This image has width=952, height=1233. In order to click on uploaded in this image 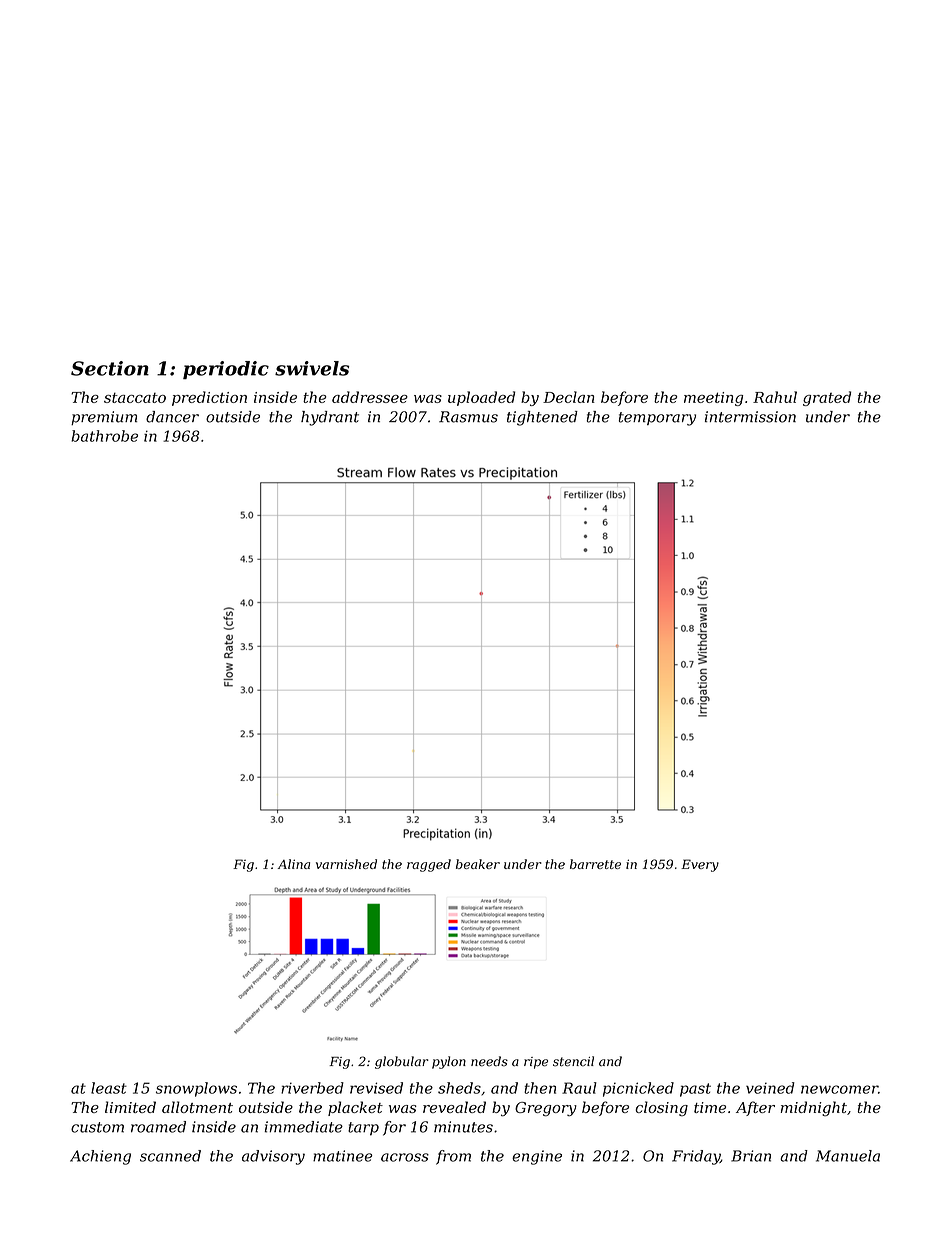, I will do `click(481, 398)`.
